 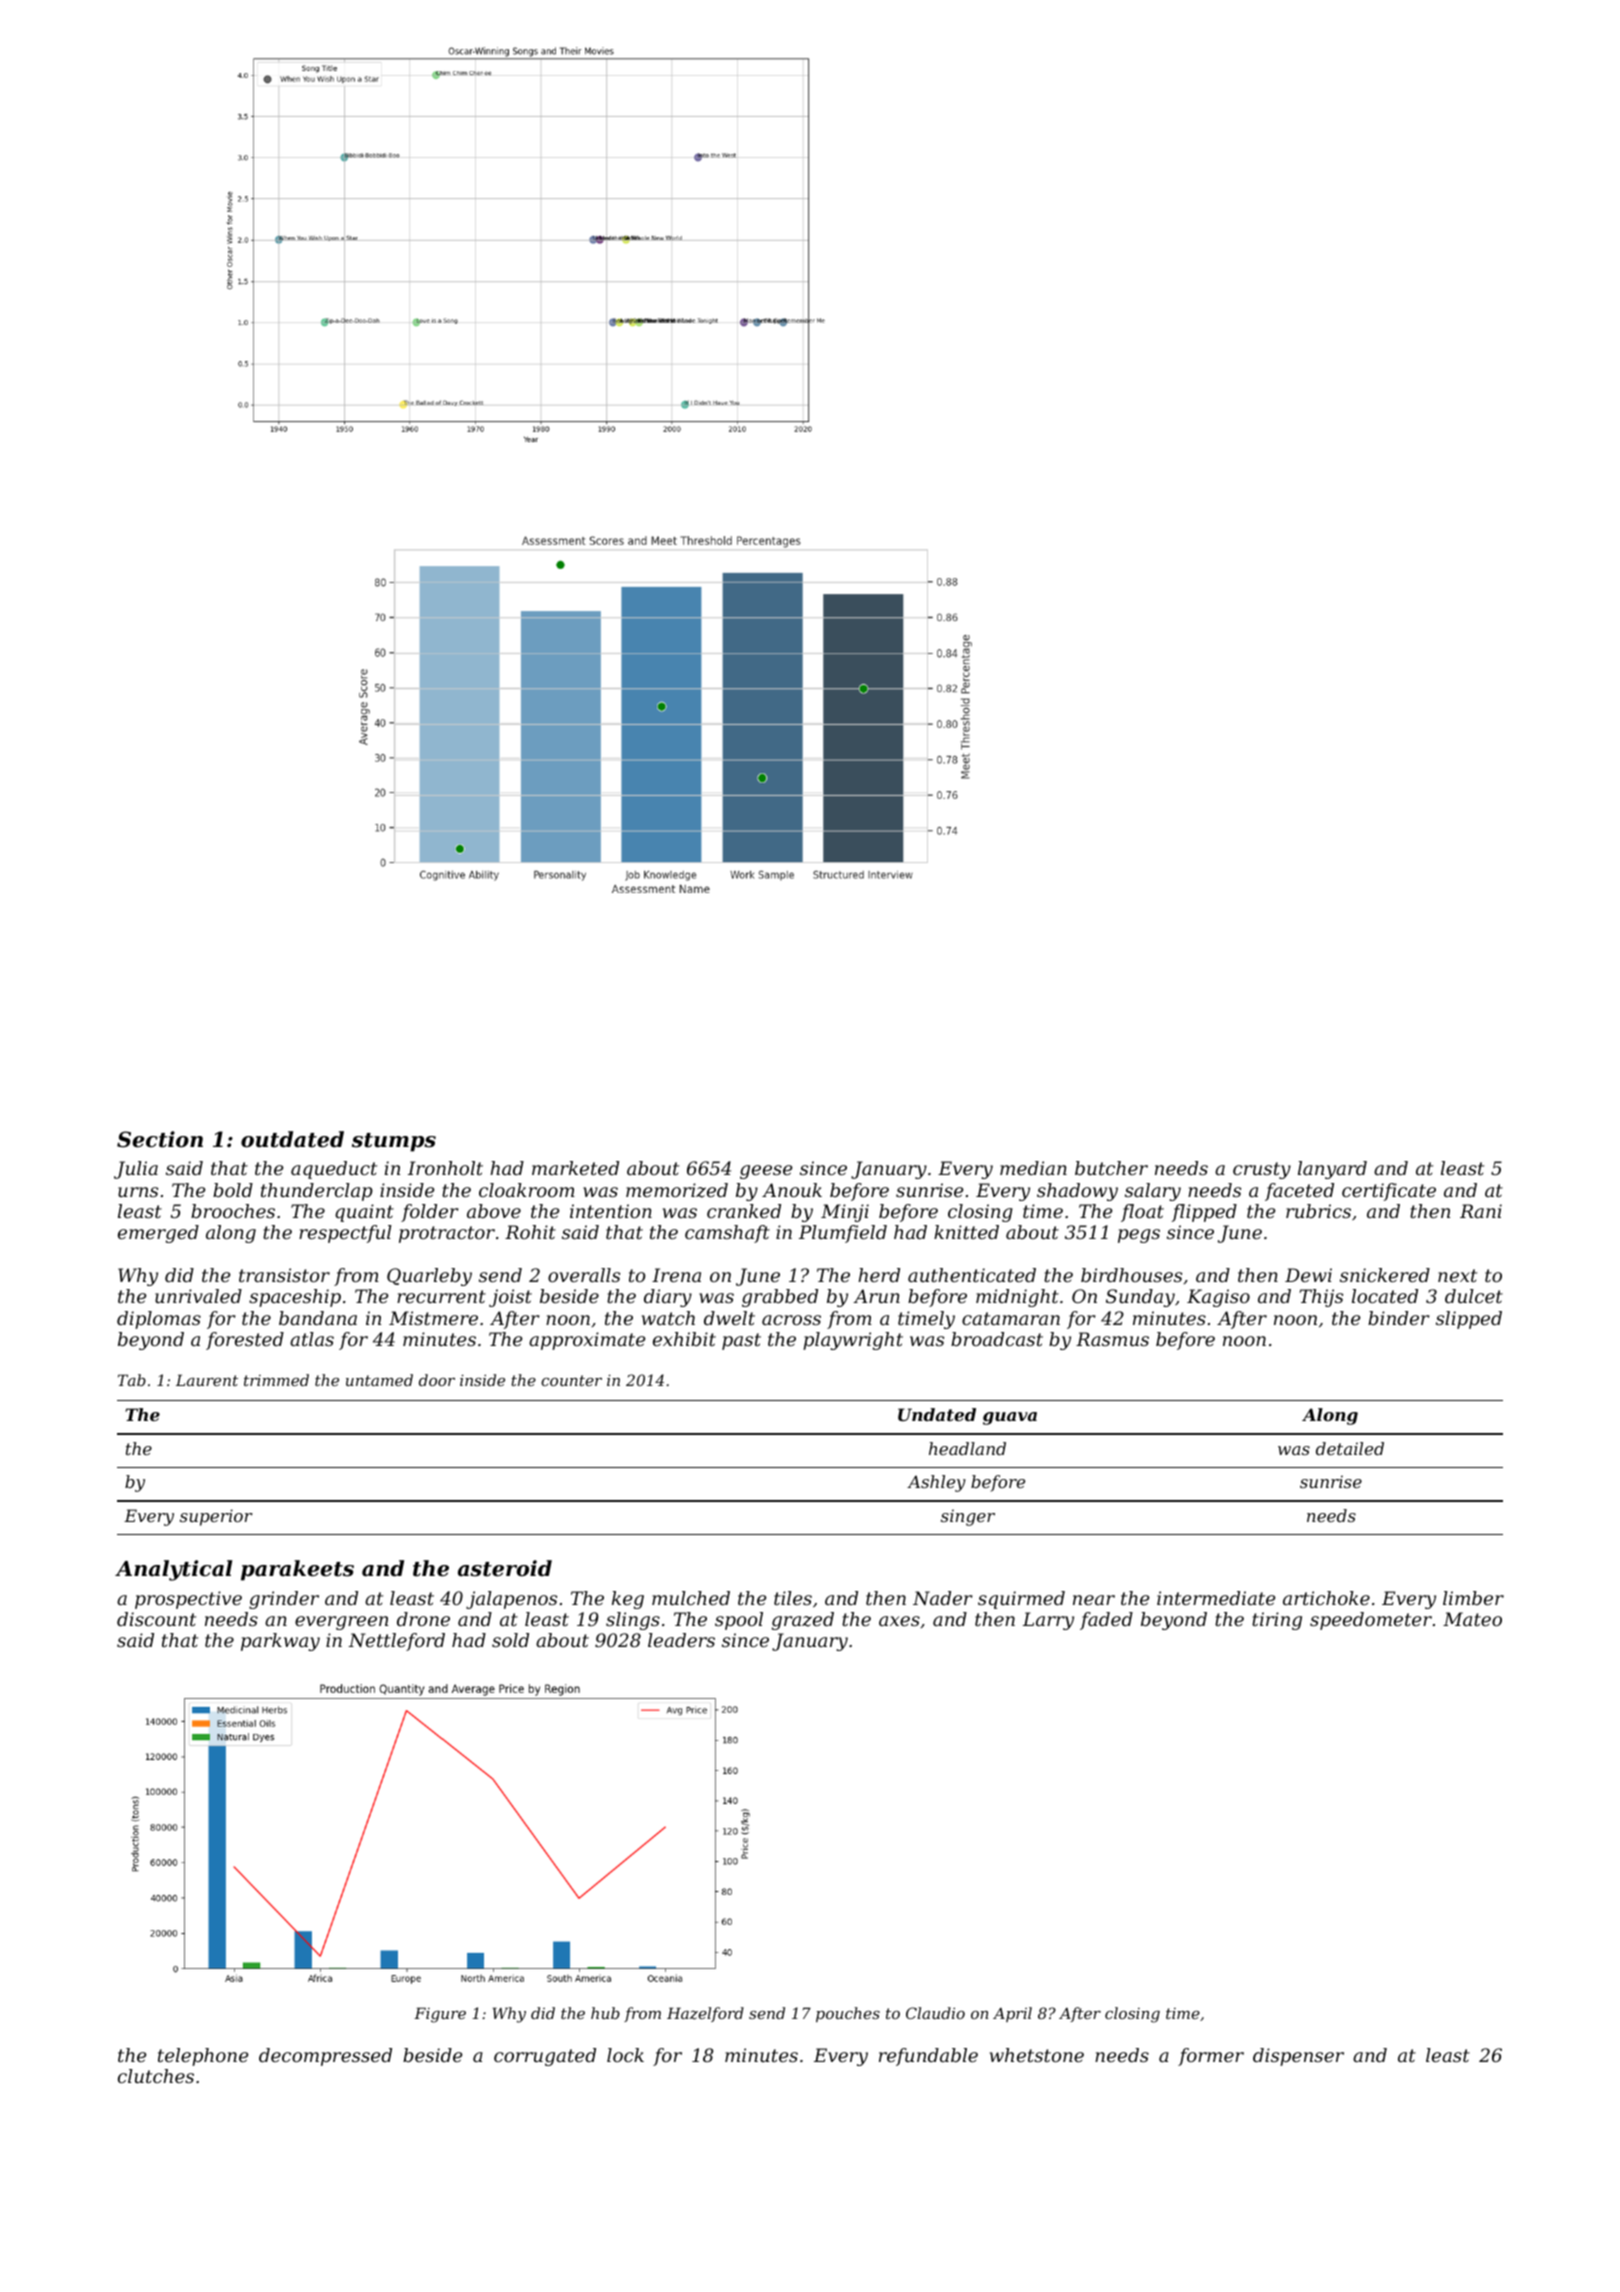 I want to click on Mateo, so click(x=1472, y=1619).
